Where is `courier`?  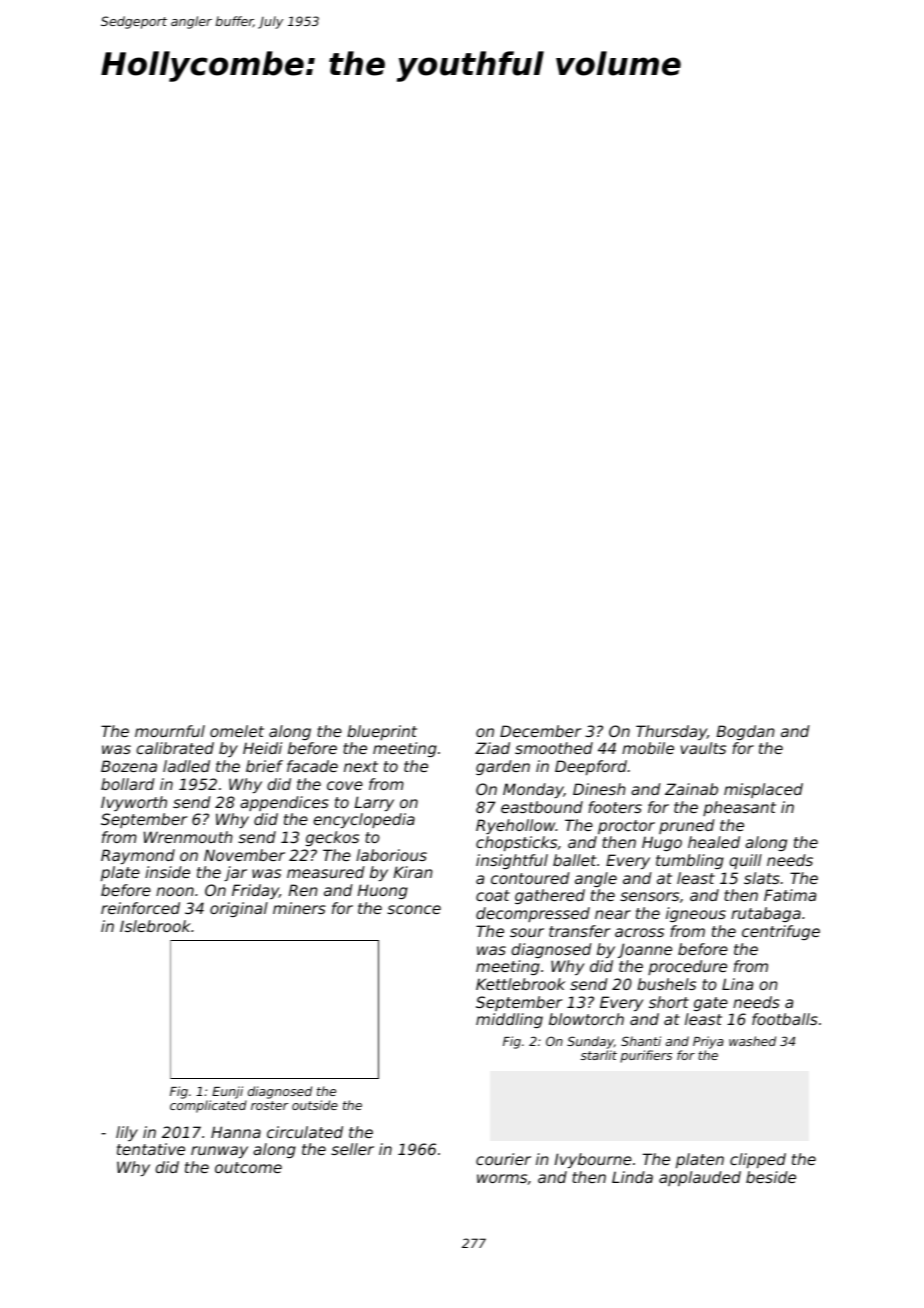
courier is located at coordinates (503, 1159).
